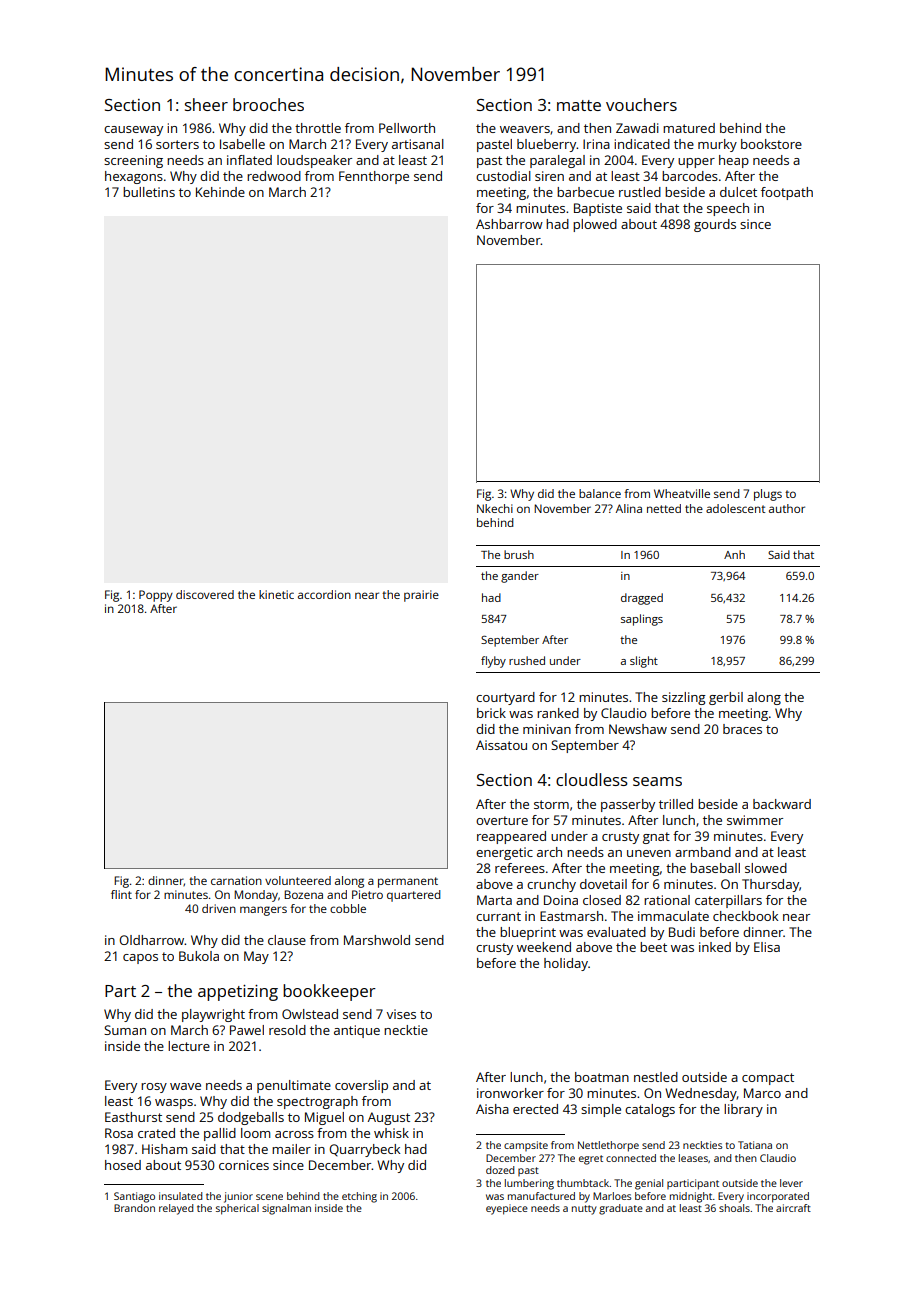 This document has height=1308, width=924. Describe the element at coordinates (236, 880) in the document. I see `carnation` at that location.
